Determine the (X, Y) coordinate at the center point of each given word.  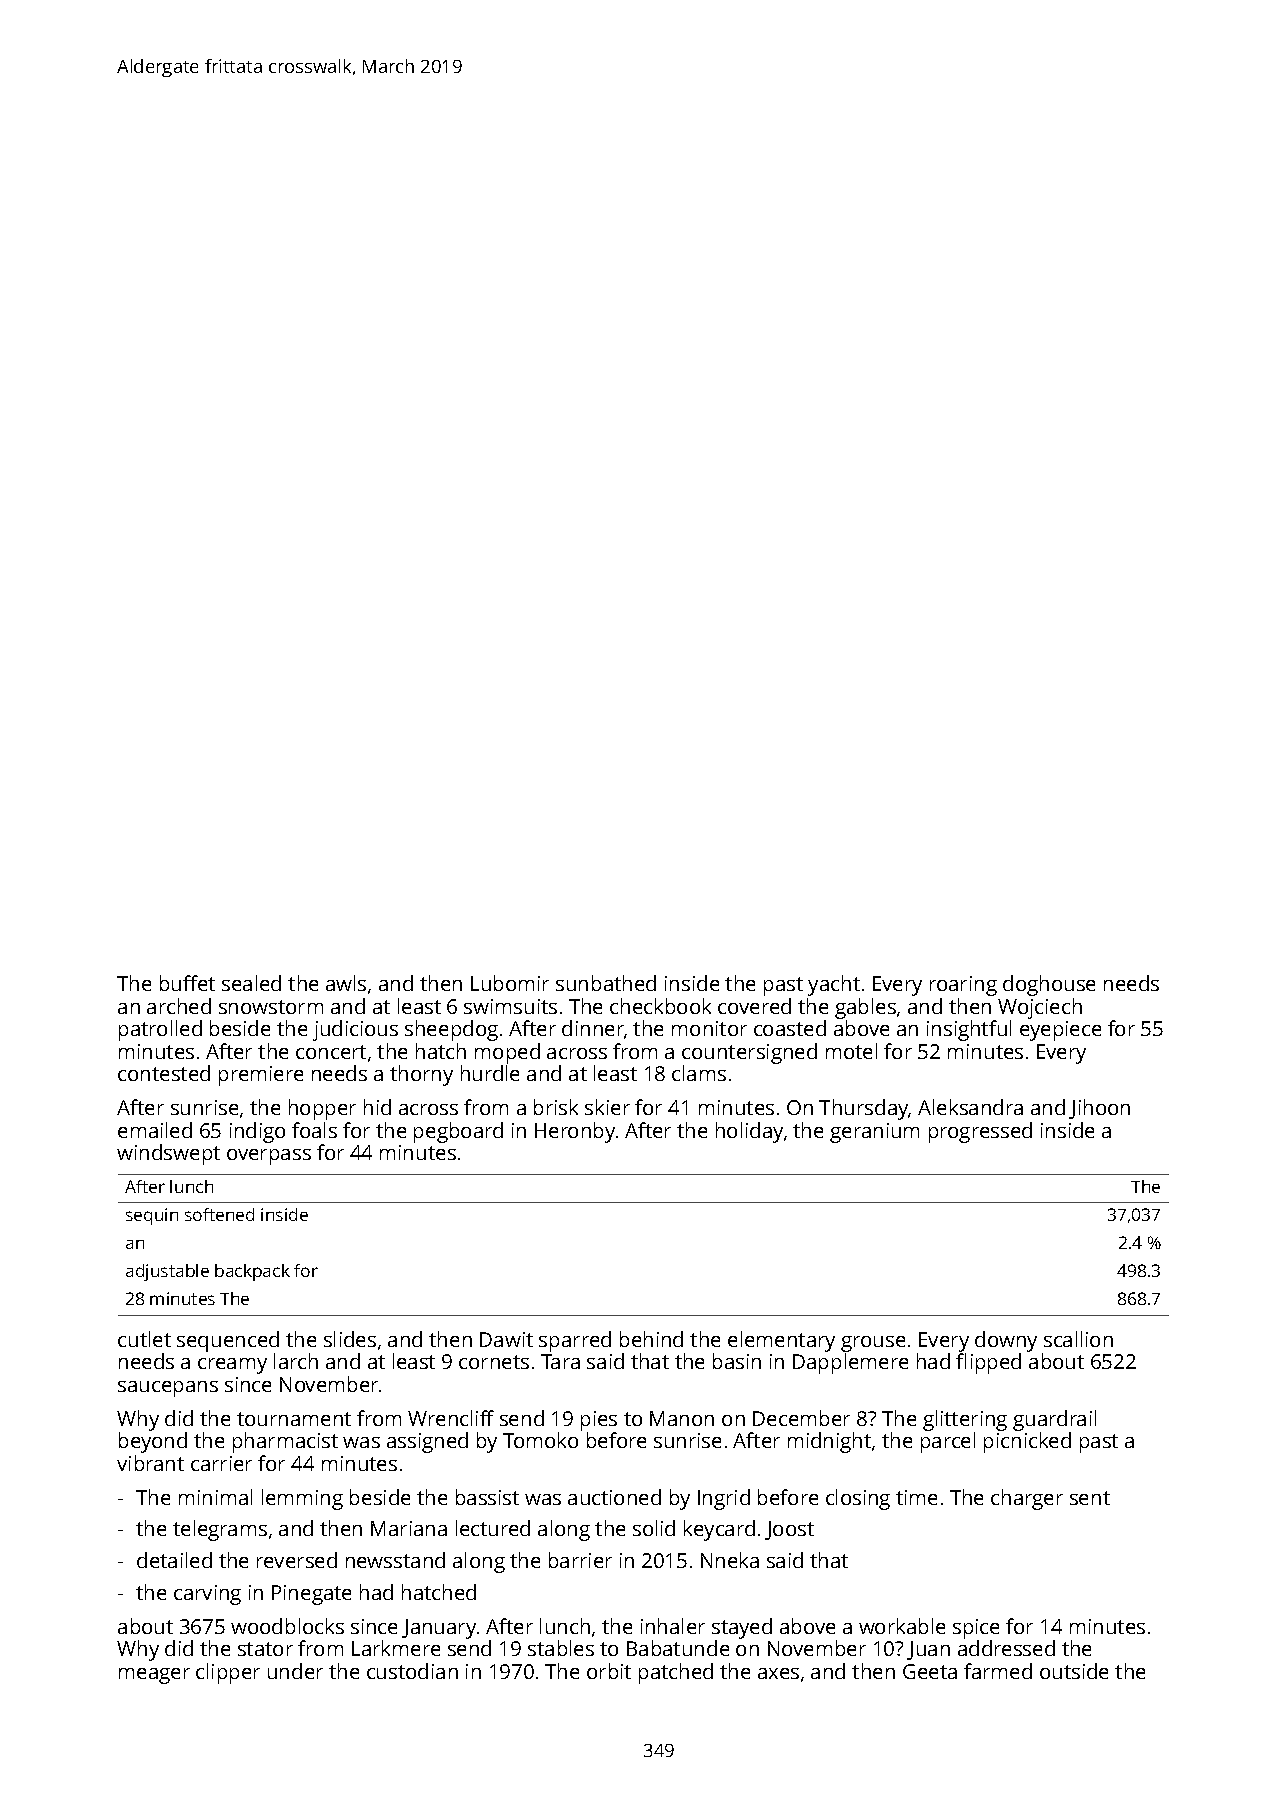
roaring (963, 986)
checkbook (660, 1006)
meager (154, 1676)
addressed (1006, 1648)
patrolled (160, 1030)
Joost (789, 1530)
